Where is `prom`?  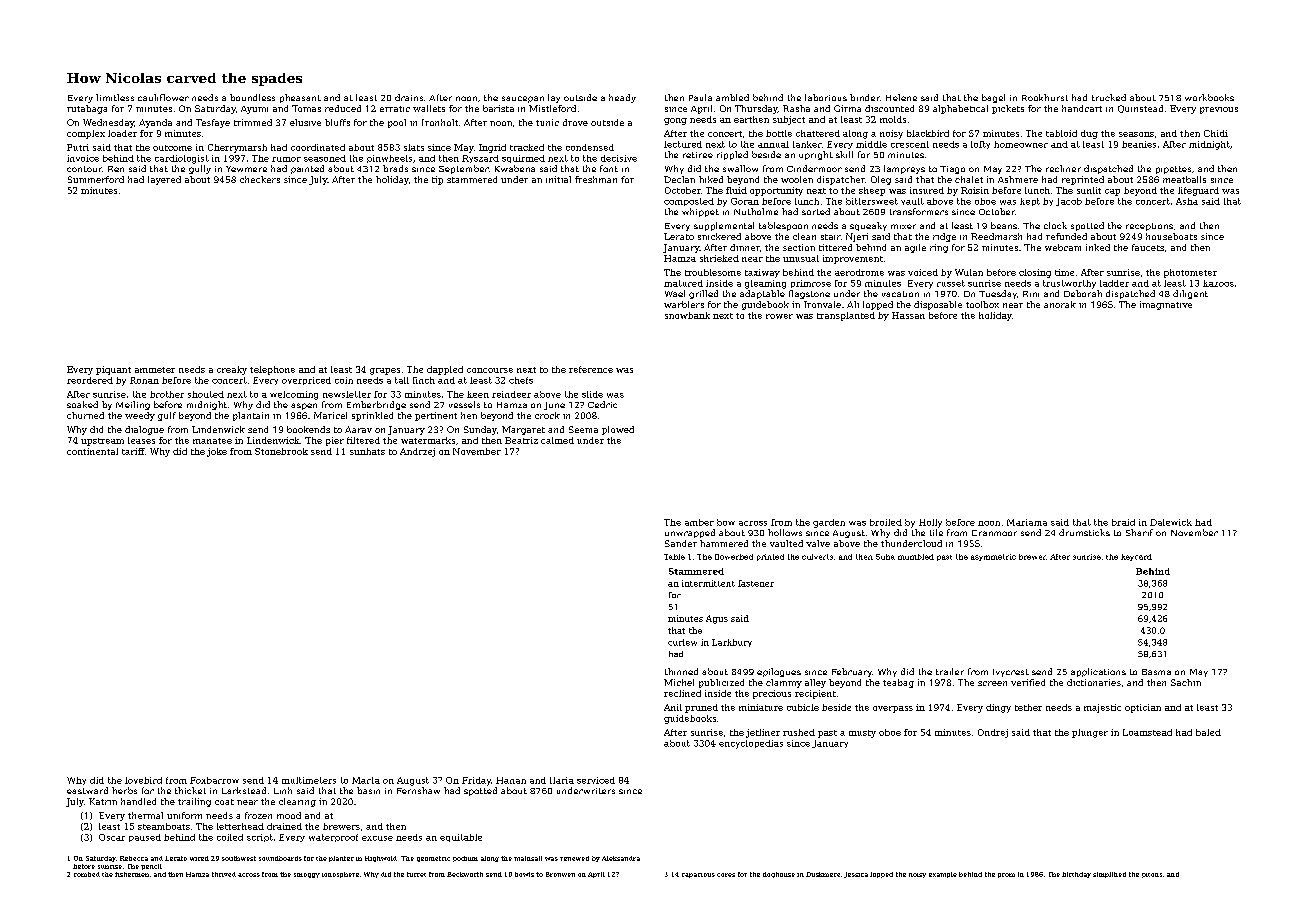
prom is located at coordinates (1006, 875).
